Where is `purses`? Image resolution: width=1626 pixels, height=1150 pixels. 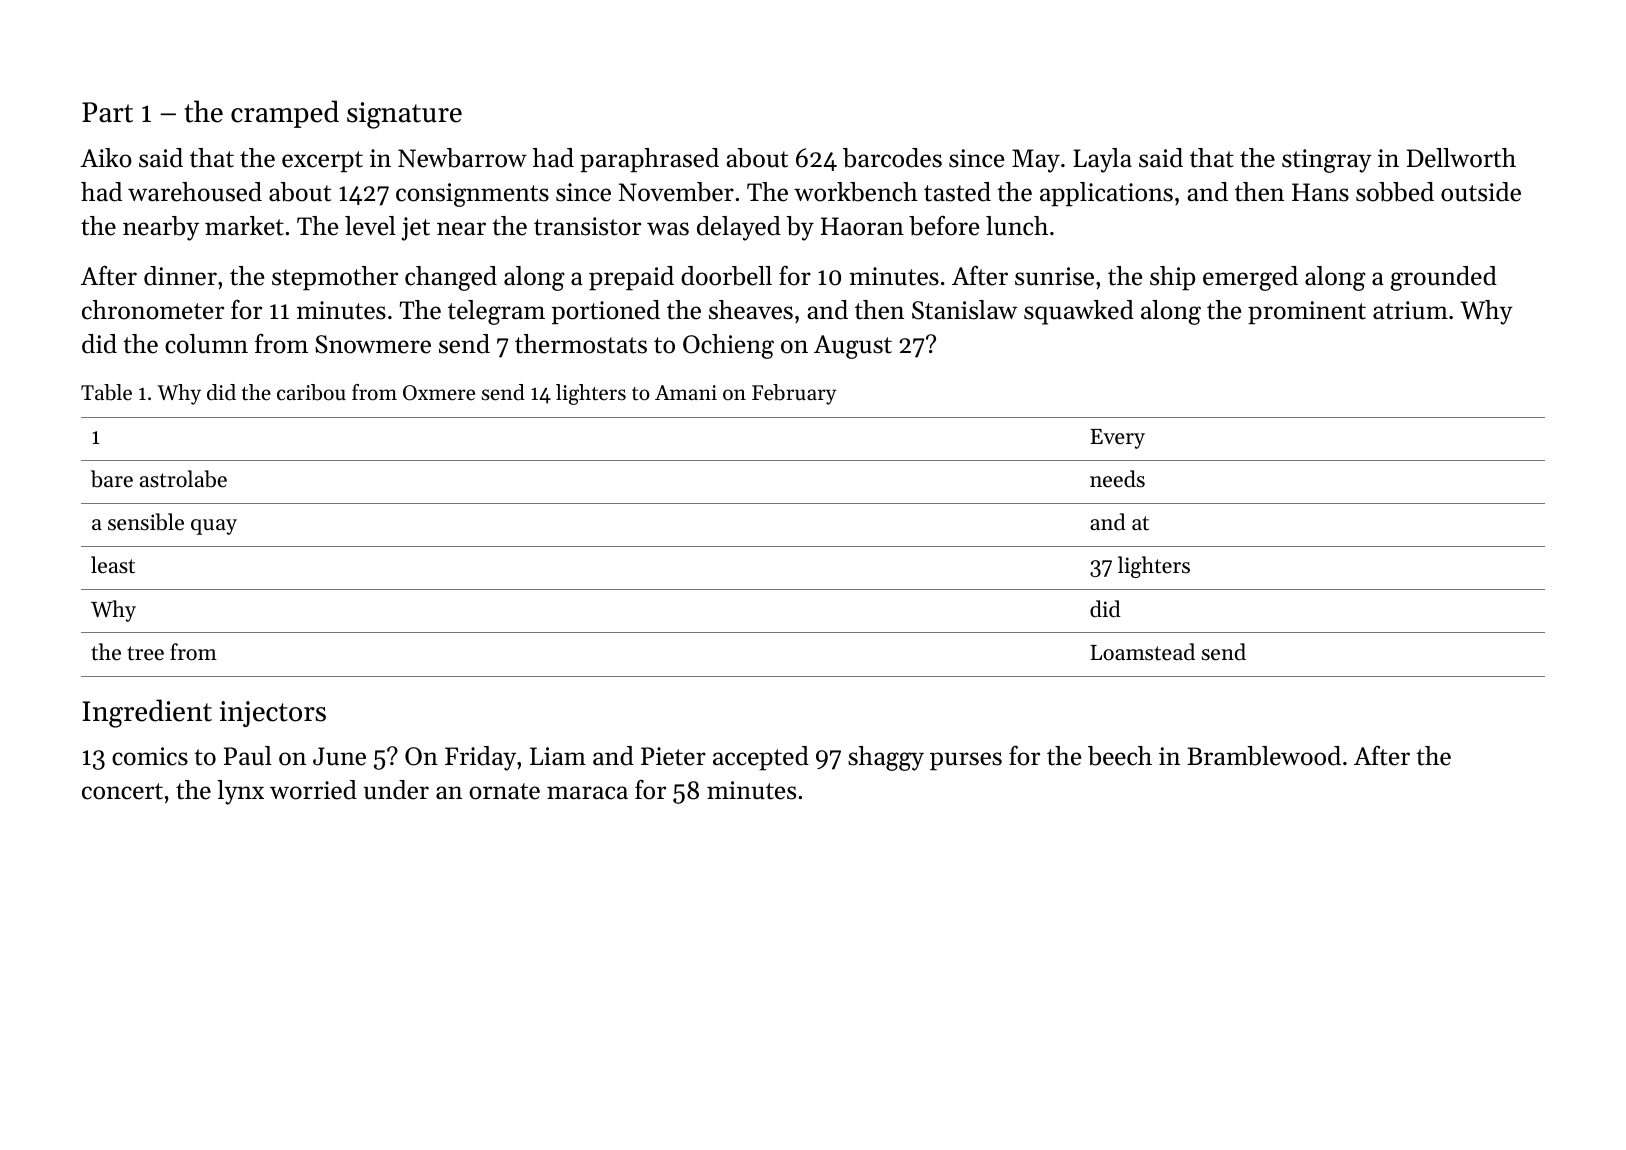
purses is located at coordinates (966, 761).
